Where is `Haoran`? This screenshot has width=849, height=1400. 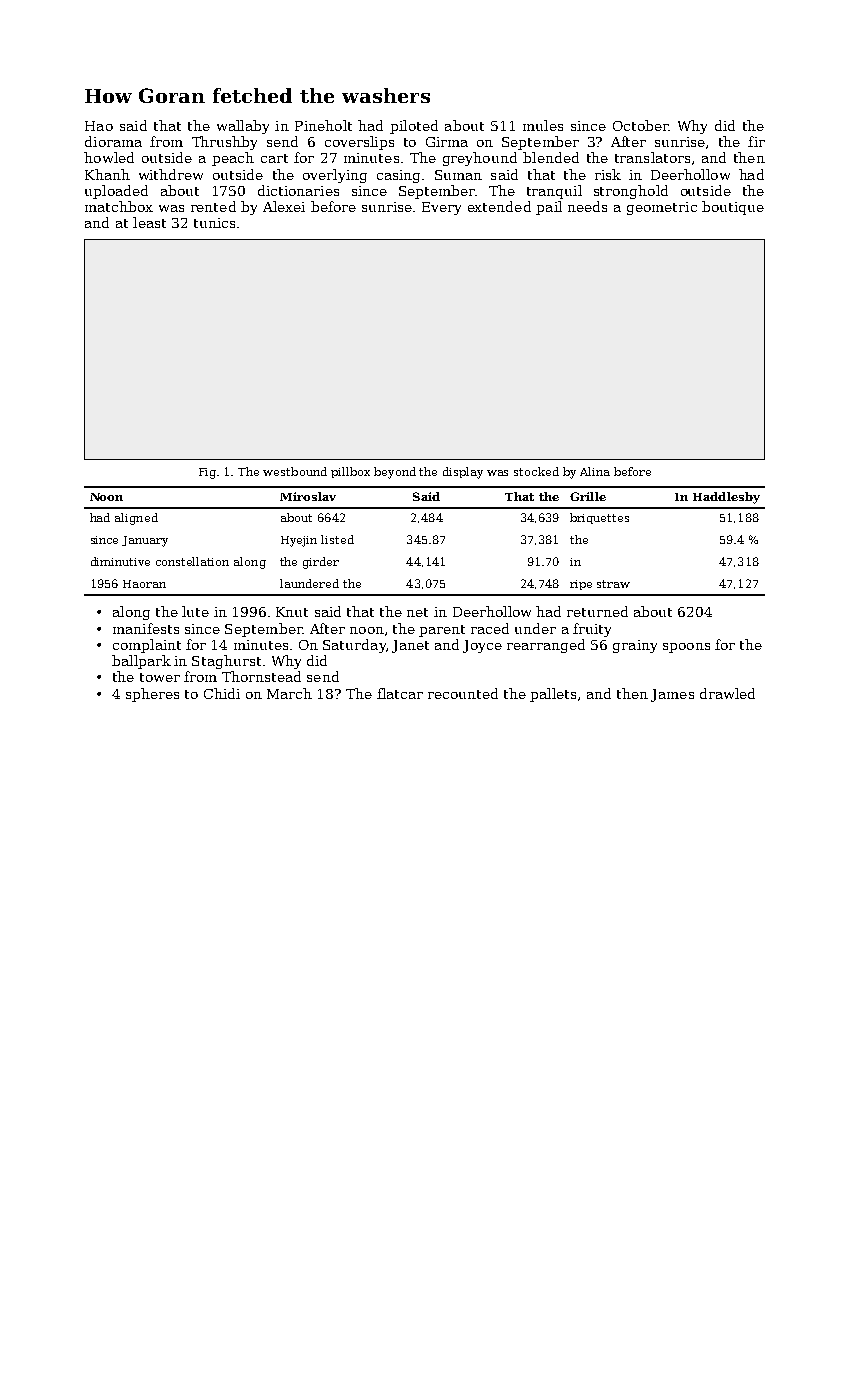 Haoran is located at coordinates (144, 584).
